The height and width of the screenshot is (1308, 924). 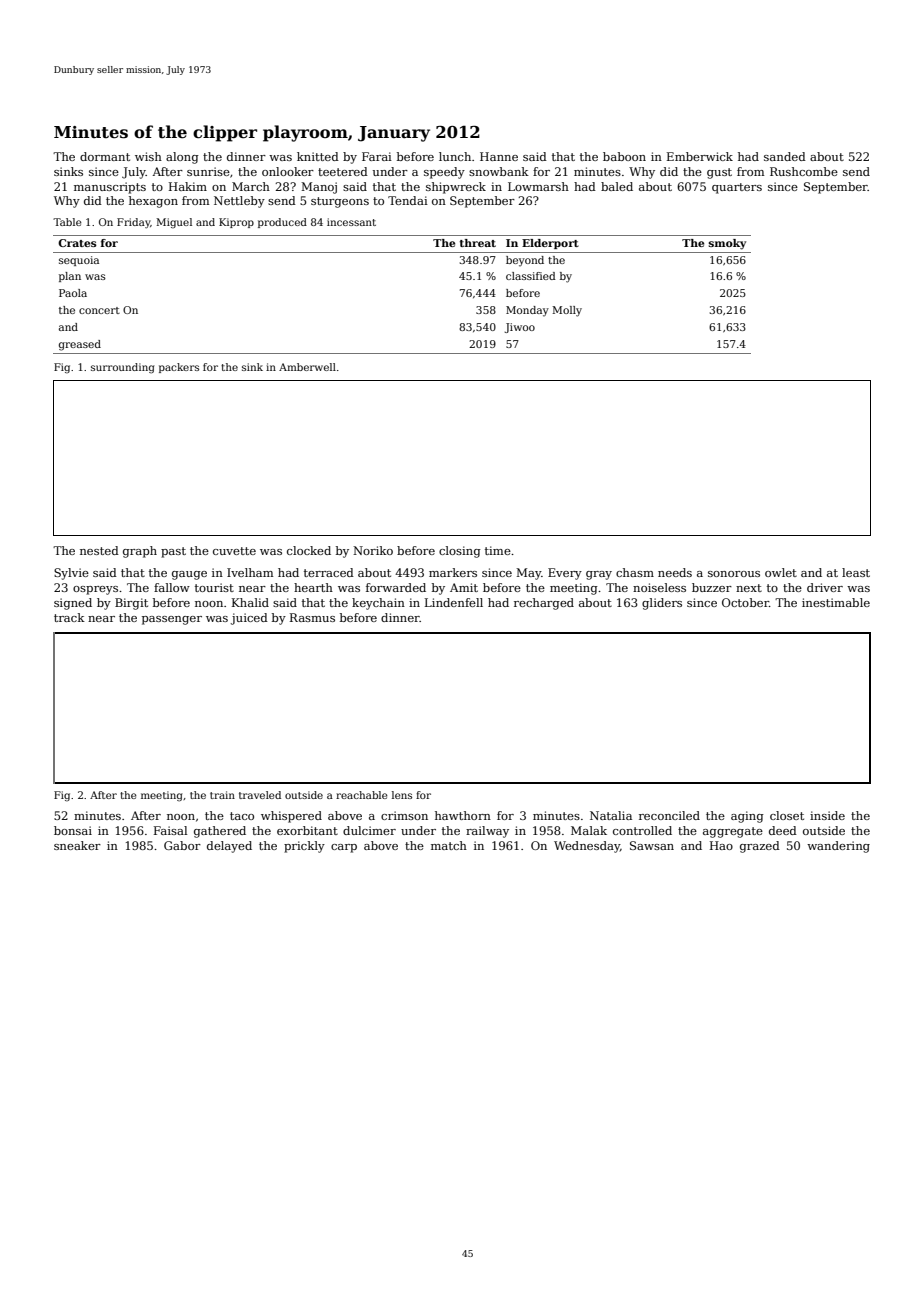 I want to click on Monday, so click(x=527, y=311).
